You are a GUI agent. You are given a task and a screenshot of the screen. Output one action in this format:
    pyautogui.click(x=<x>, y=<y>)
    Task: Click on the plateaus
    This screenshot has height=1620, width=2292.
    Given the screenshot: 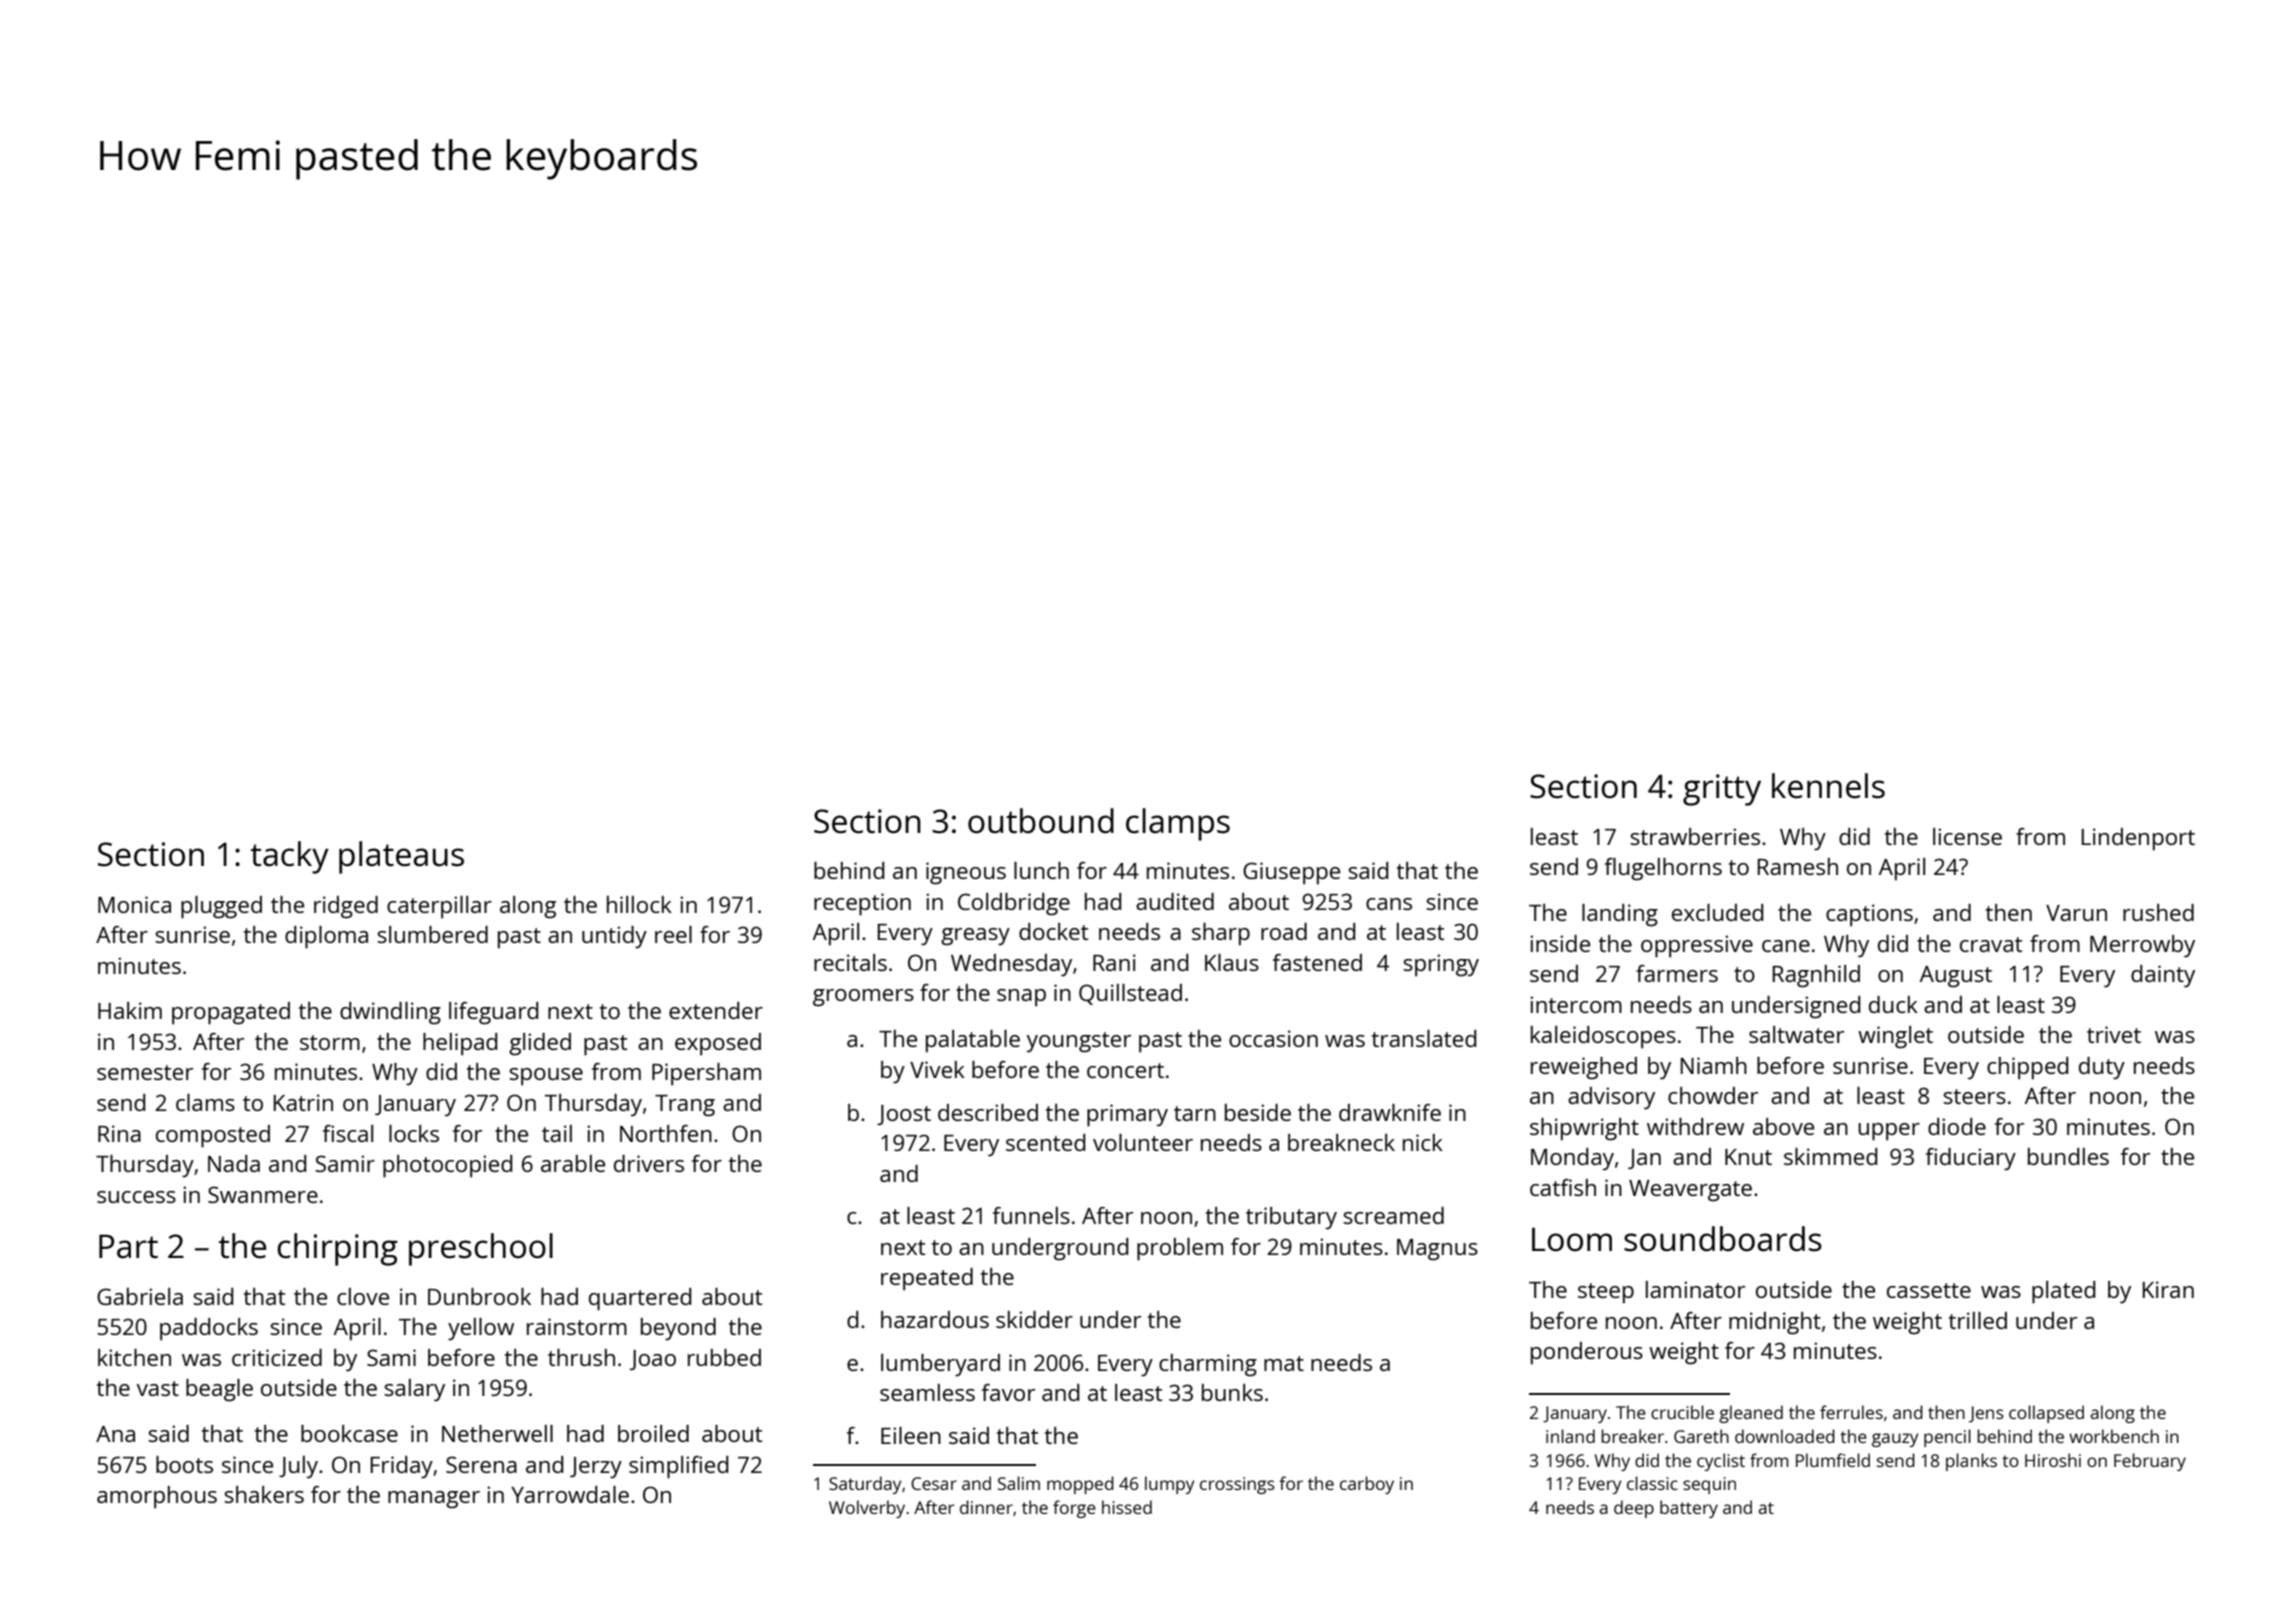 What is the action you would take?
    pyautogui.click(x=401, y=857)
